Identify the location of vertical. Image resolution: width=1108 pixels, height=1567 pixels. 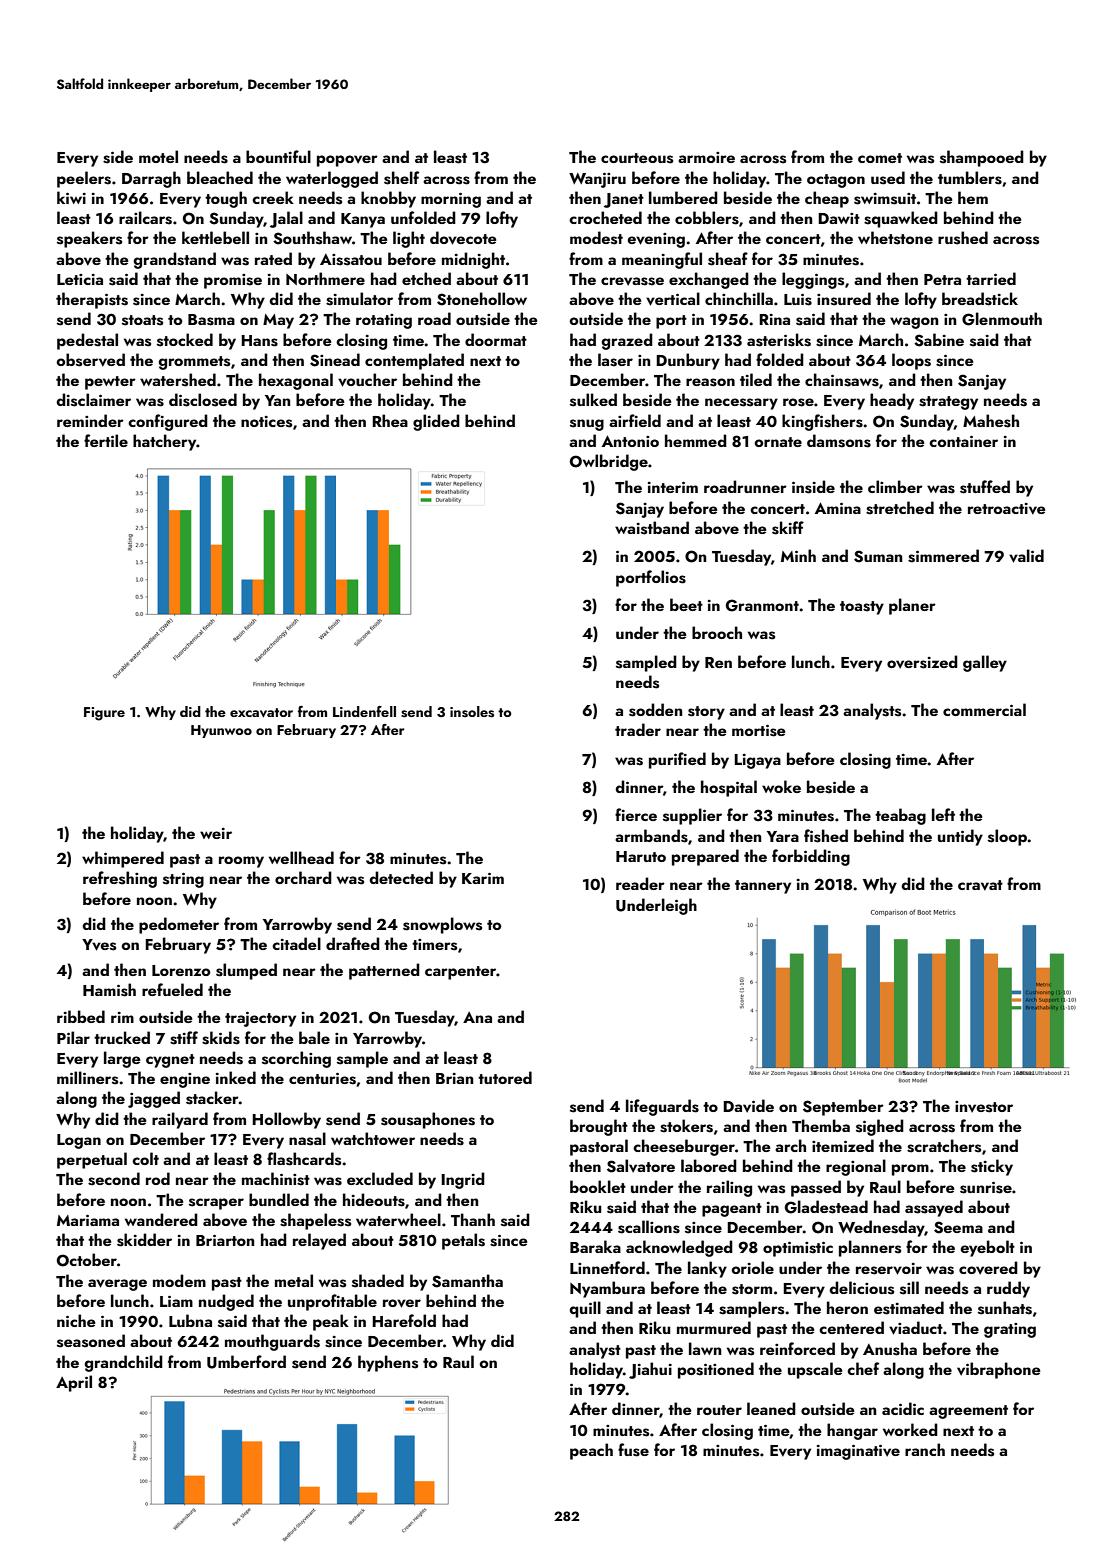
(673, 299).
